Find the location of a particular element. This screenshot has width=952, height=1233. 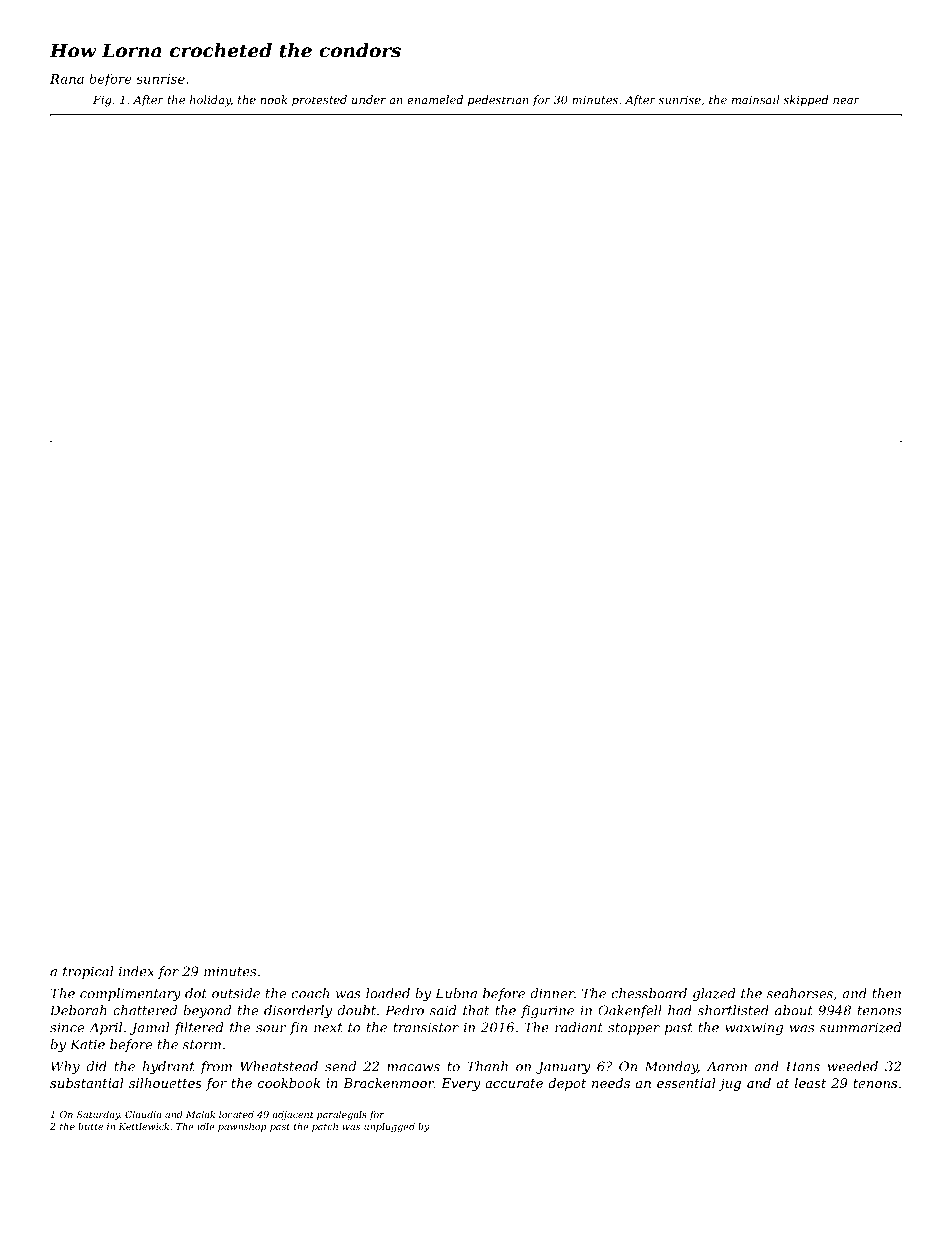

mainsail is located at coordinates (756, 99).
